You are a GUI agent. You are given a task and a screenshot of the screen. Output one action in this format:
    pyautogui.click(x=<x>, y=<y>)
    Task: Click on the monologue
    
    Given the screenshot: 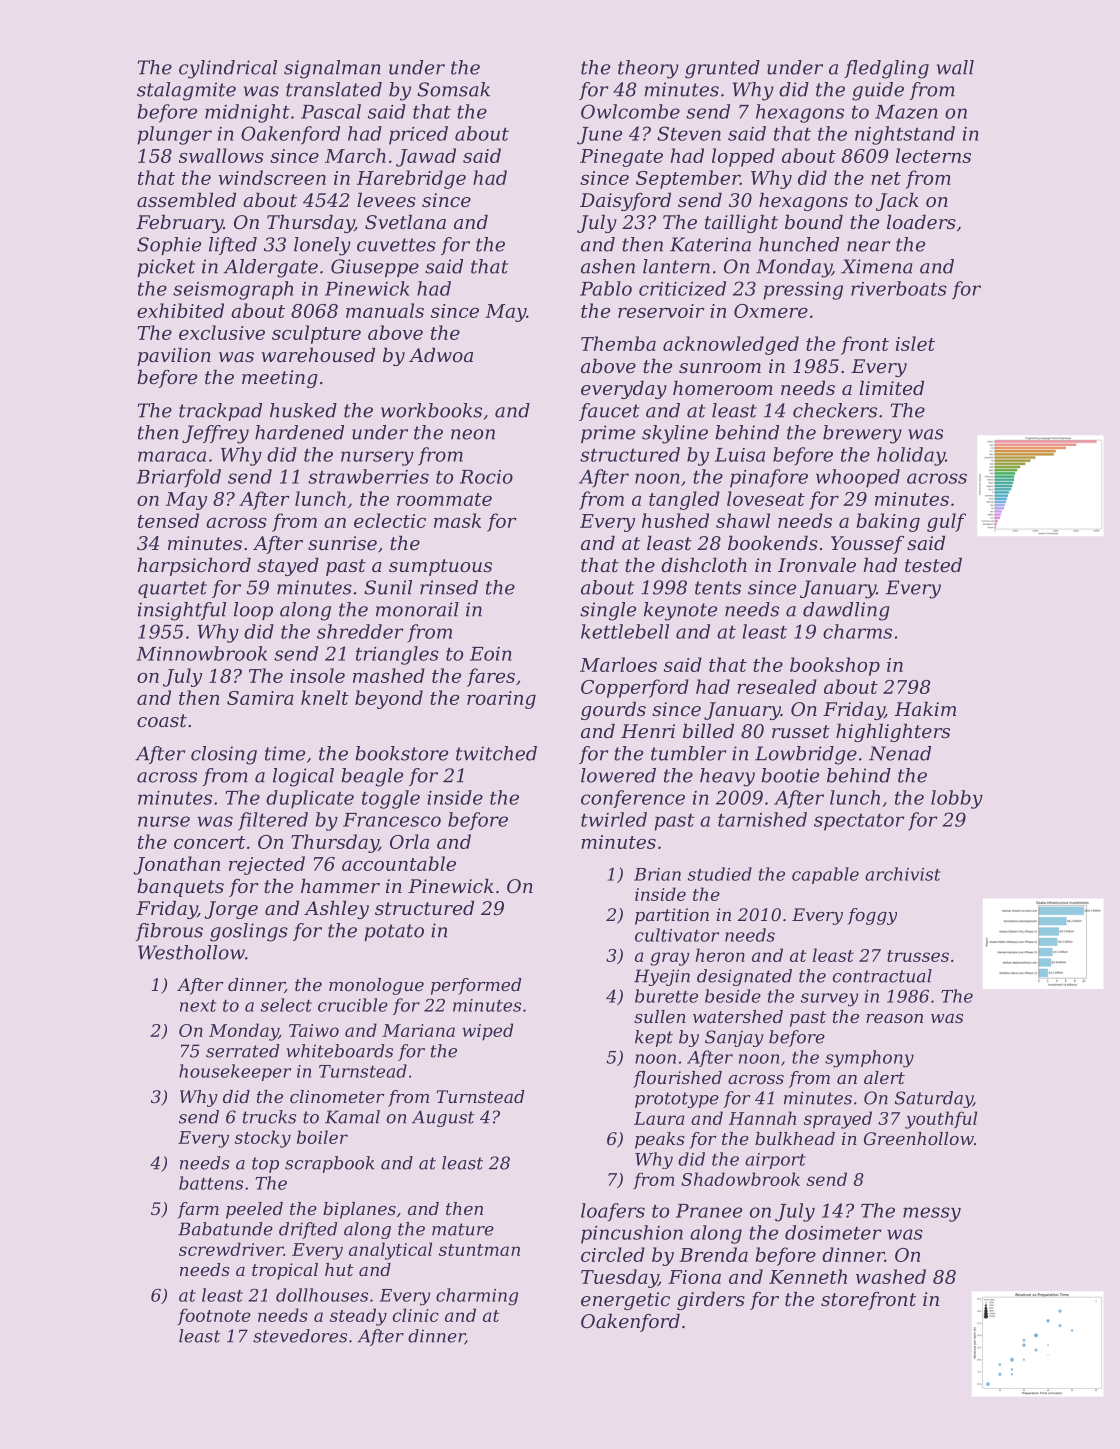 What is the action you would take?
    pyautogui.click(x=376, y=986)
